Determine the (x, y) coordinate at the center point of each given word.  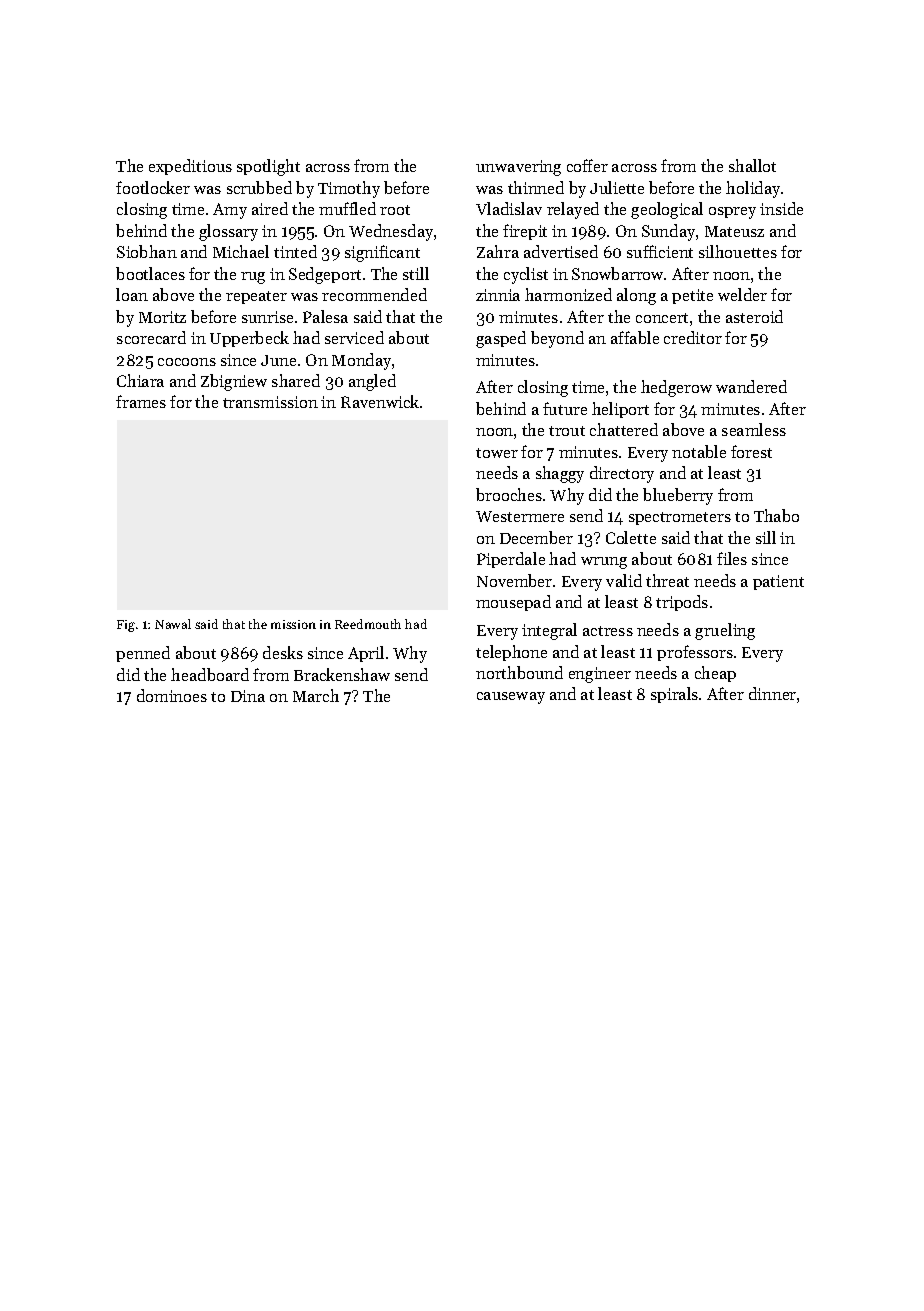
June (278, 360)
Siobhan (147, 251)
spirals (674, 695)
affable (635, 337)
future (565, 408)
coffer (587, 165)
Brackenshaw (342, 674)
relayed (573, 210)
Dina (248, 696)
